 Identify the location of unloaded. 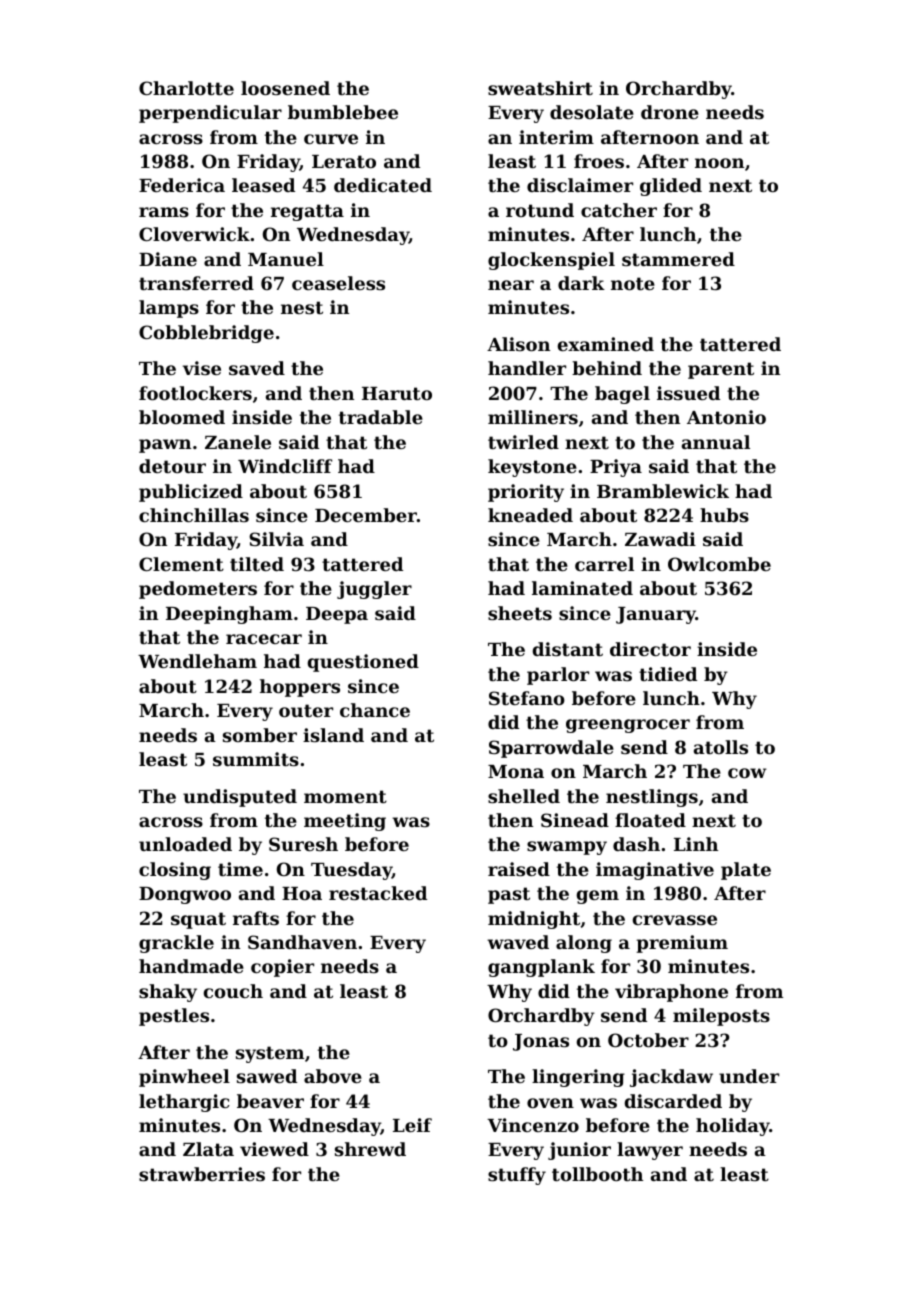
(185, 844).
